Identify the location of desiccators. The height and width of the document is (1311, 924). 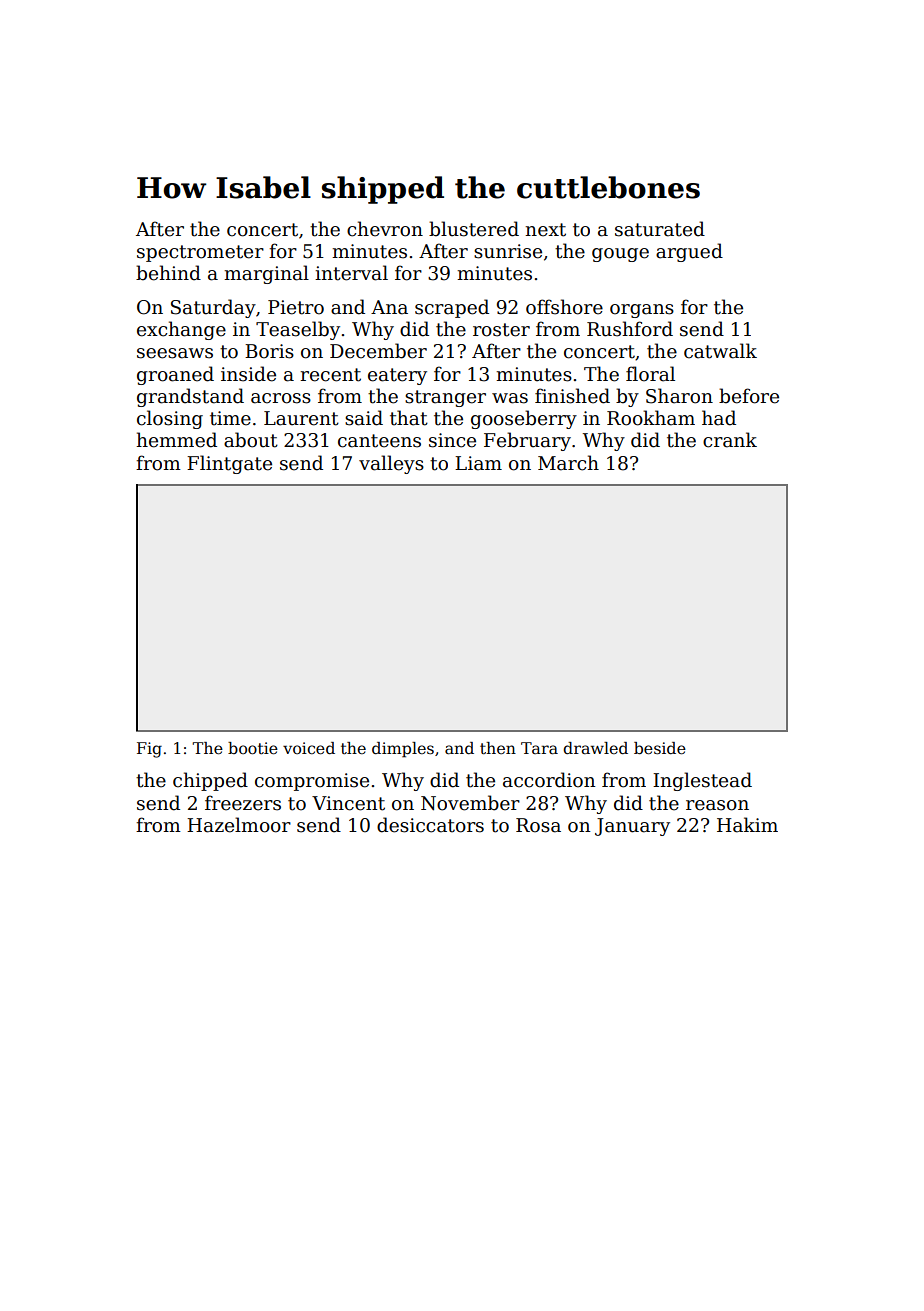
(430, 825).
